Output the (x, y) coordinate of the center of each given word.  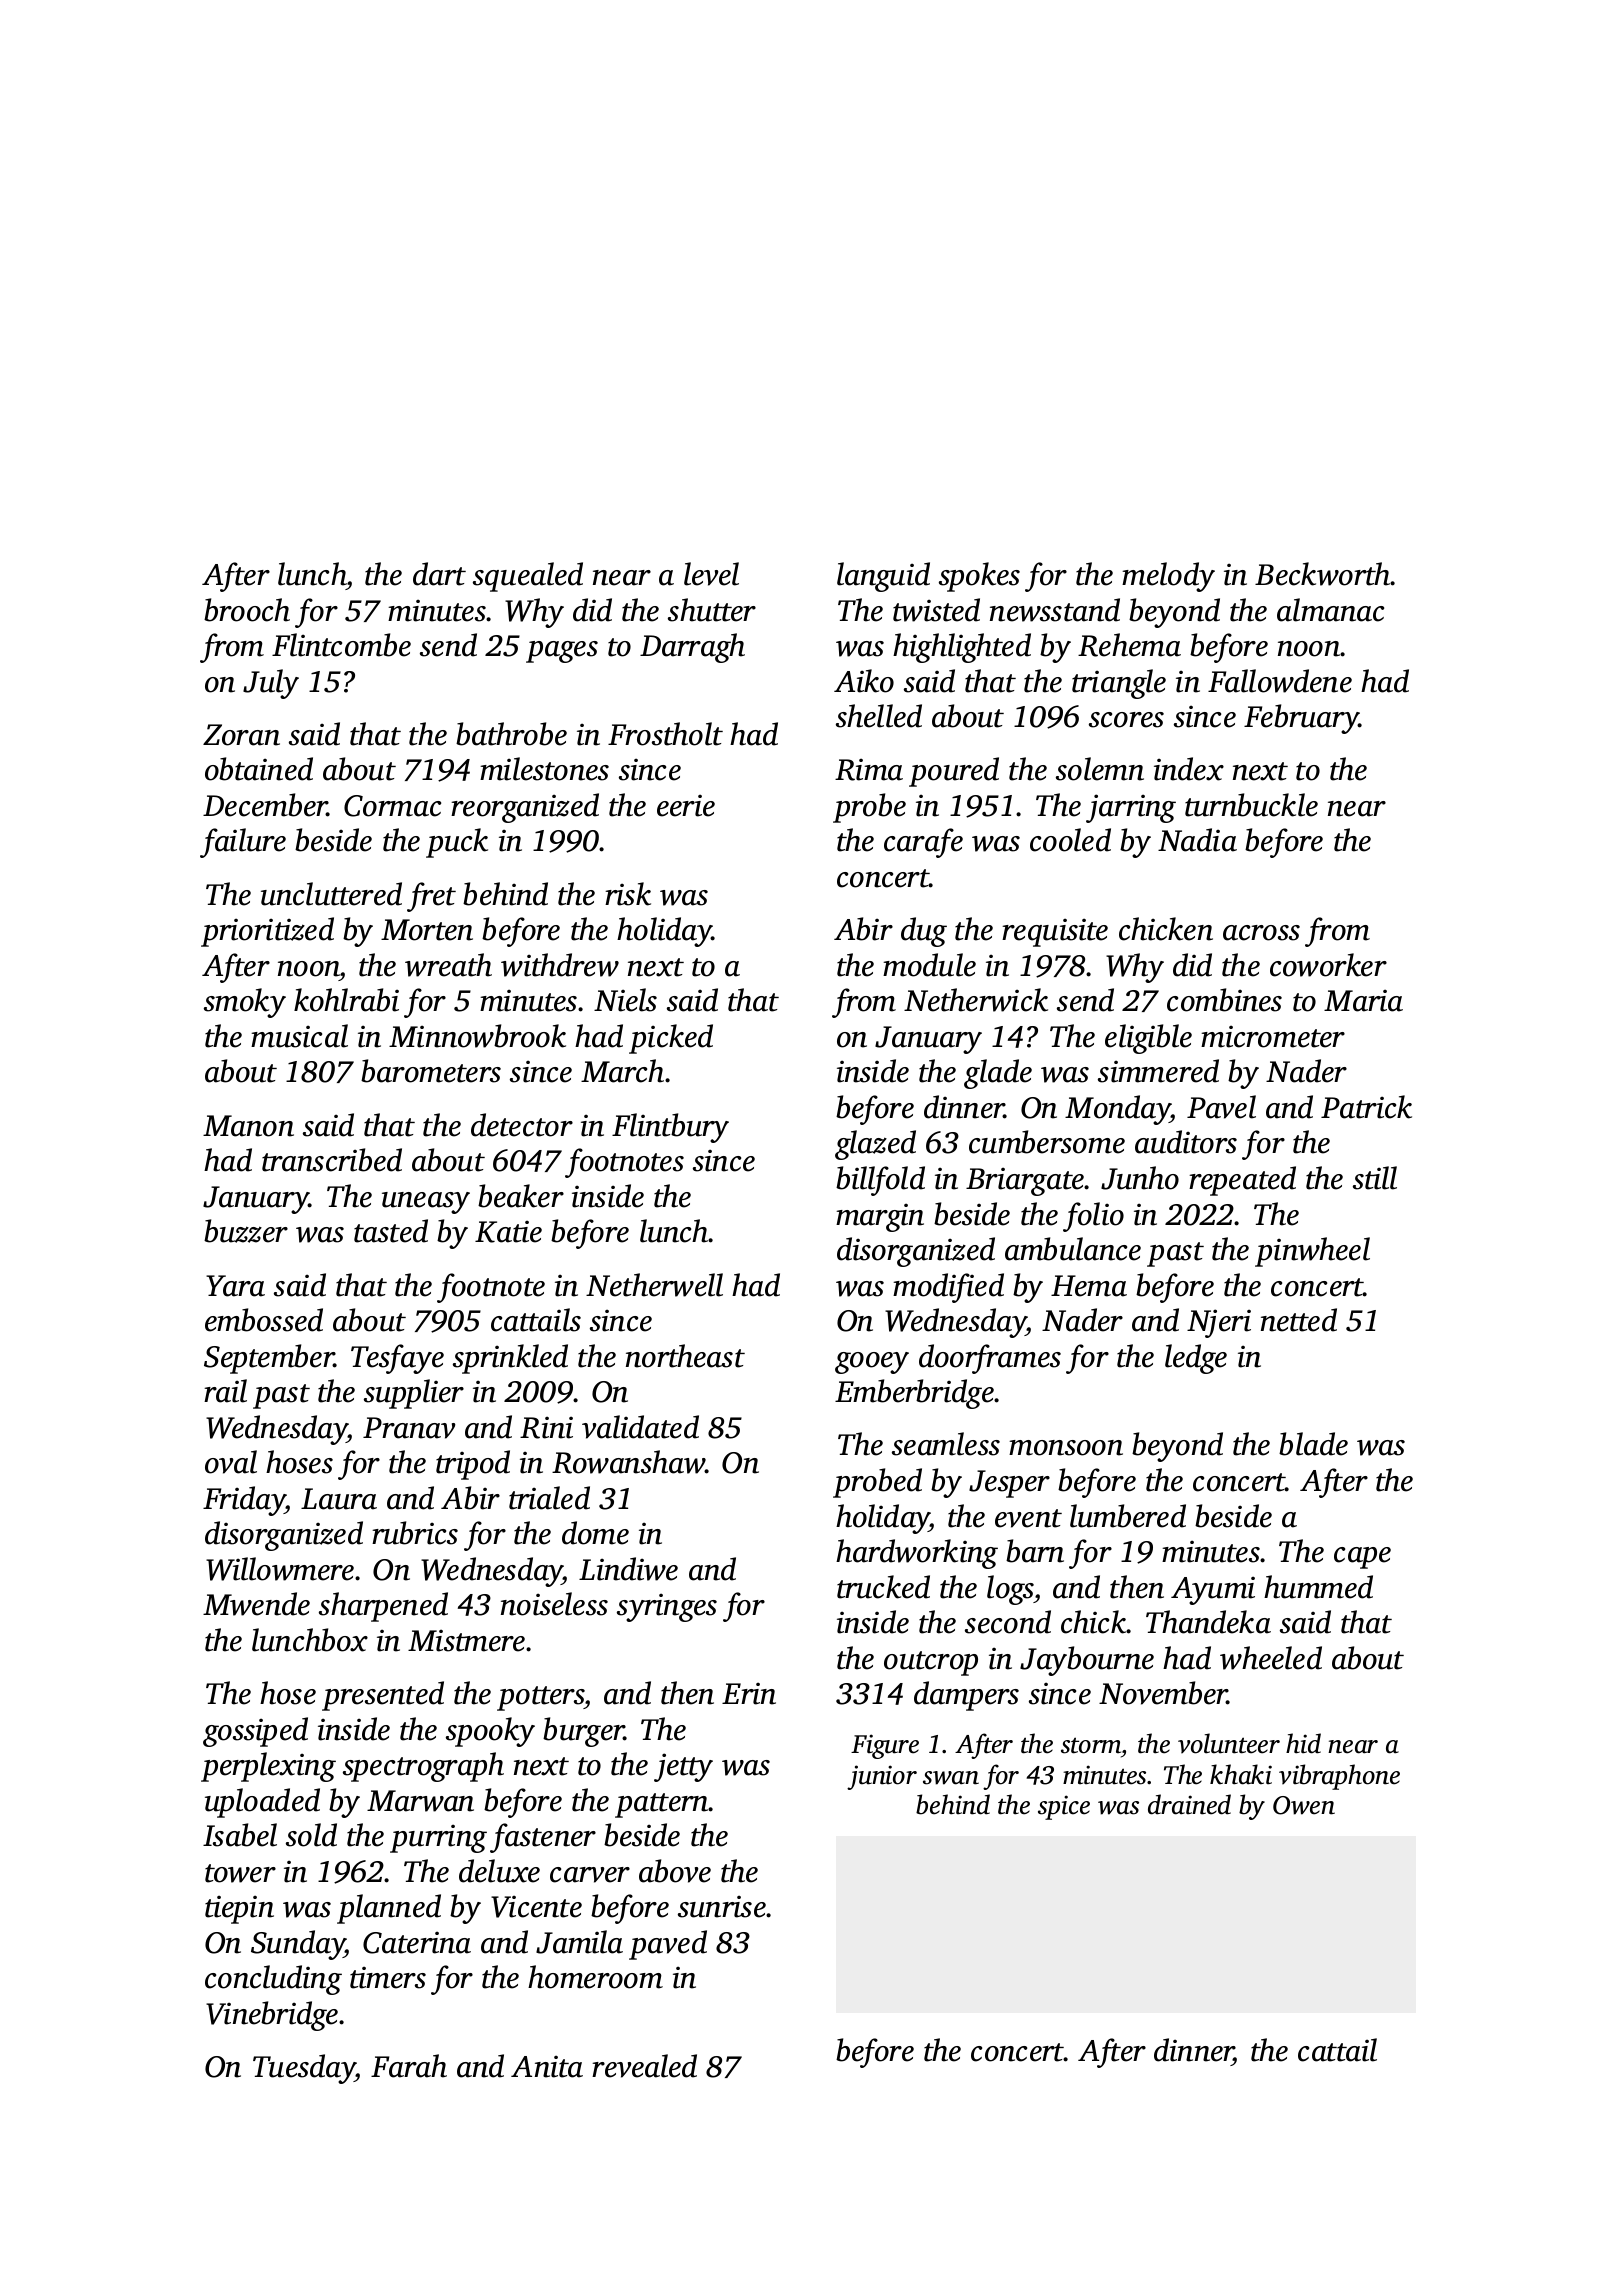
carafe (923, 843)
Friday (244, 1501)
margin (880, 1217)
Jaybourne (1087, 1661)
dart (439, 574)
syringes (667, 1607)
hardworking (917, 1554)
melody (1168, 577)
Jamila (579, 1942)
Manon (248, 1126)
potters (541, 1698)
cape (1362, 1558)
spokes (979, 577)
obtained (259, 769)
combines (1224, 1000)
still (1375, 1178)
